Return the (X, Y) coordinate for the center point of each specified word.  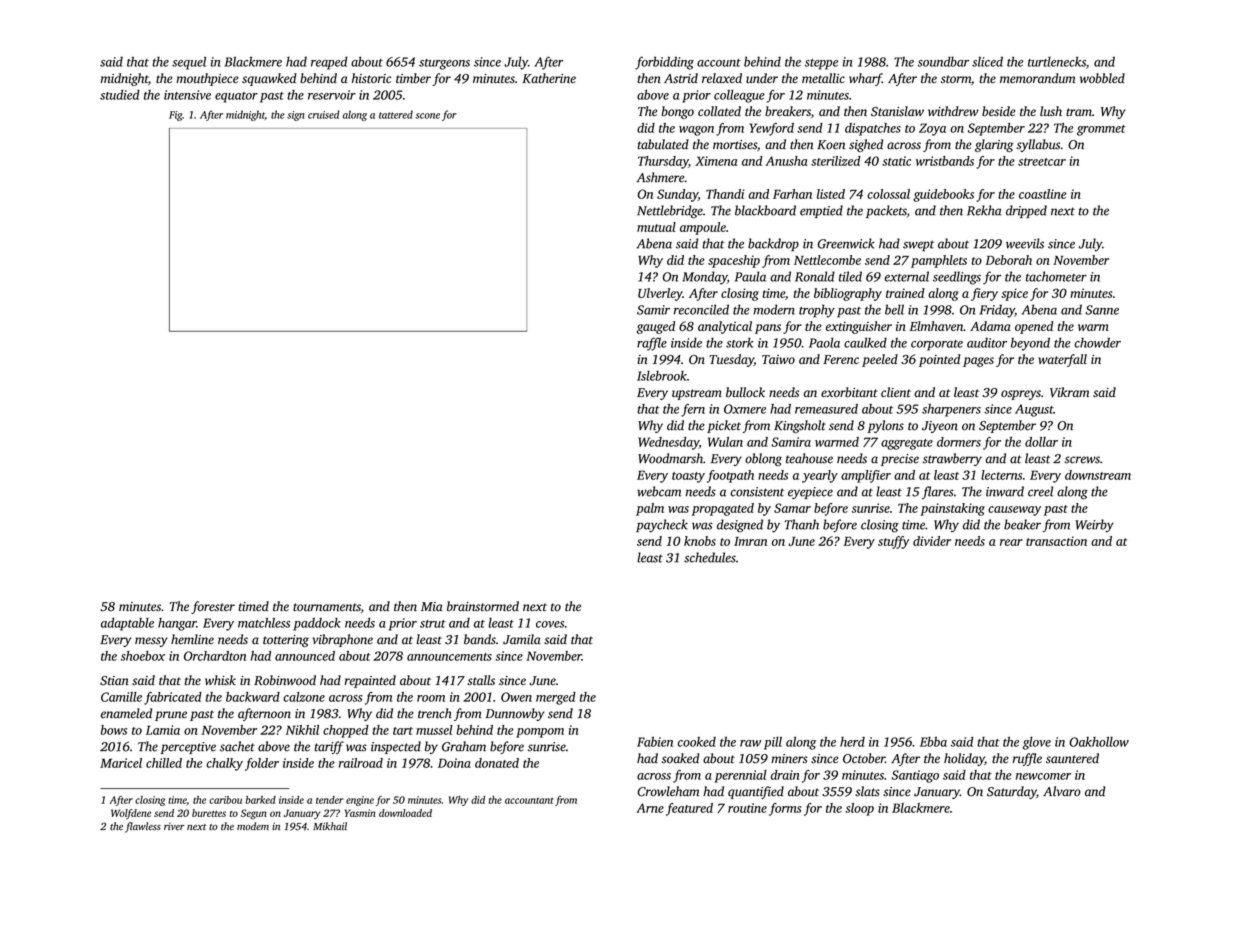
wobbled (1102, 78)
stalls (481, 680)
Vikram (1069, 392)
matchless (264, 623)
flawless (143, 827)
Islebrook (662, 376)
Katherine (549, 78)
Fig (175, 116)
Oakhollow (1099, 742)
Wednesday (668, 443)
